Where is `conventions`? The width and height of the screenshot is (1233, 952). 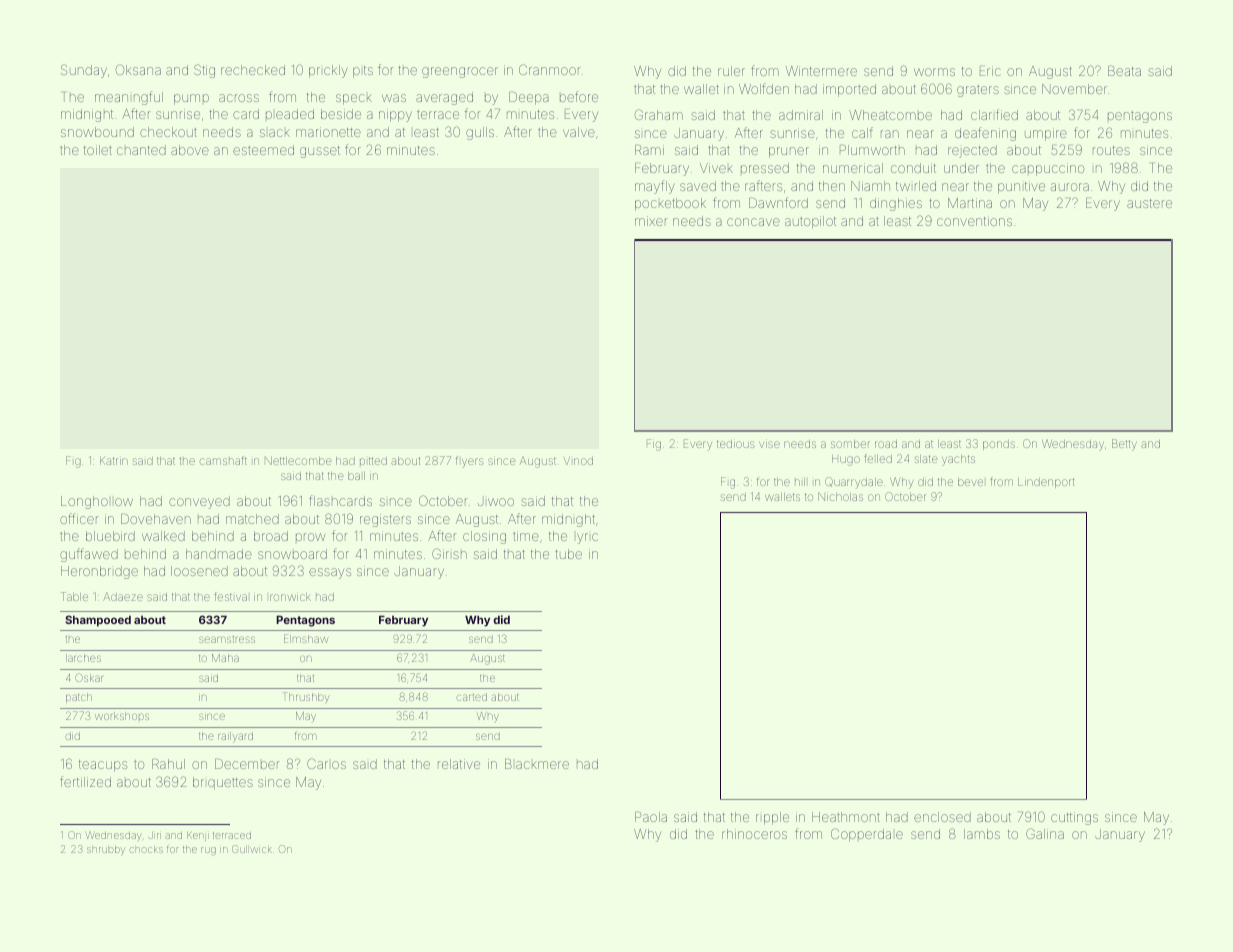 conventions is located at coordinates (974, 221).
